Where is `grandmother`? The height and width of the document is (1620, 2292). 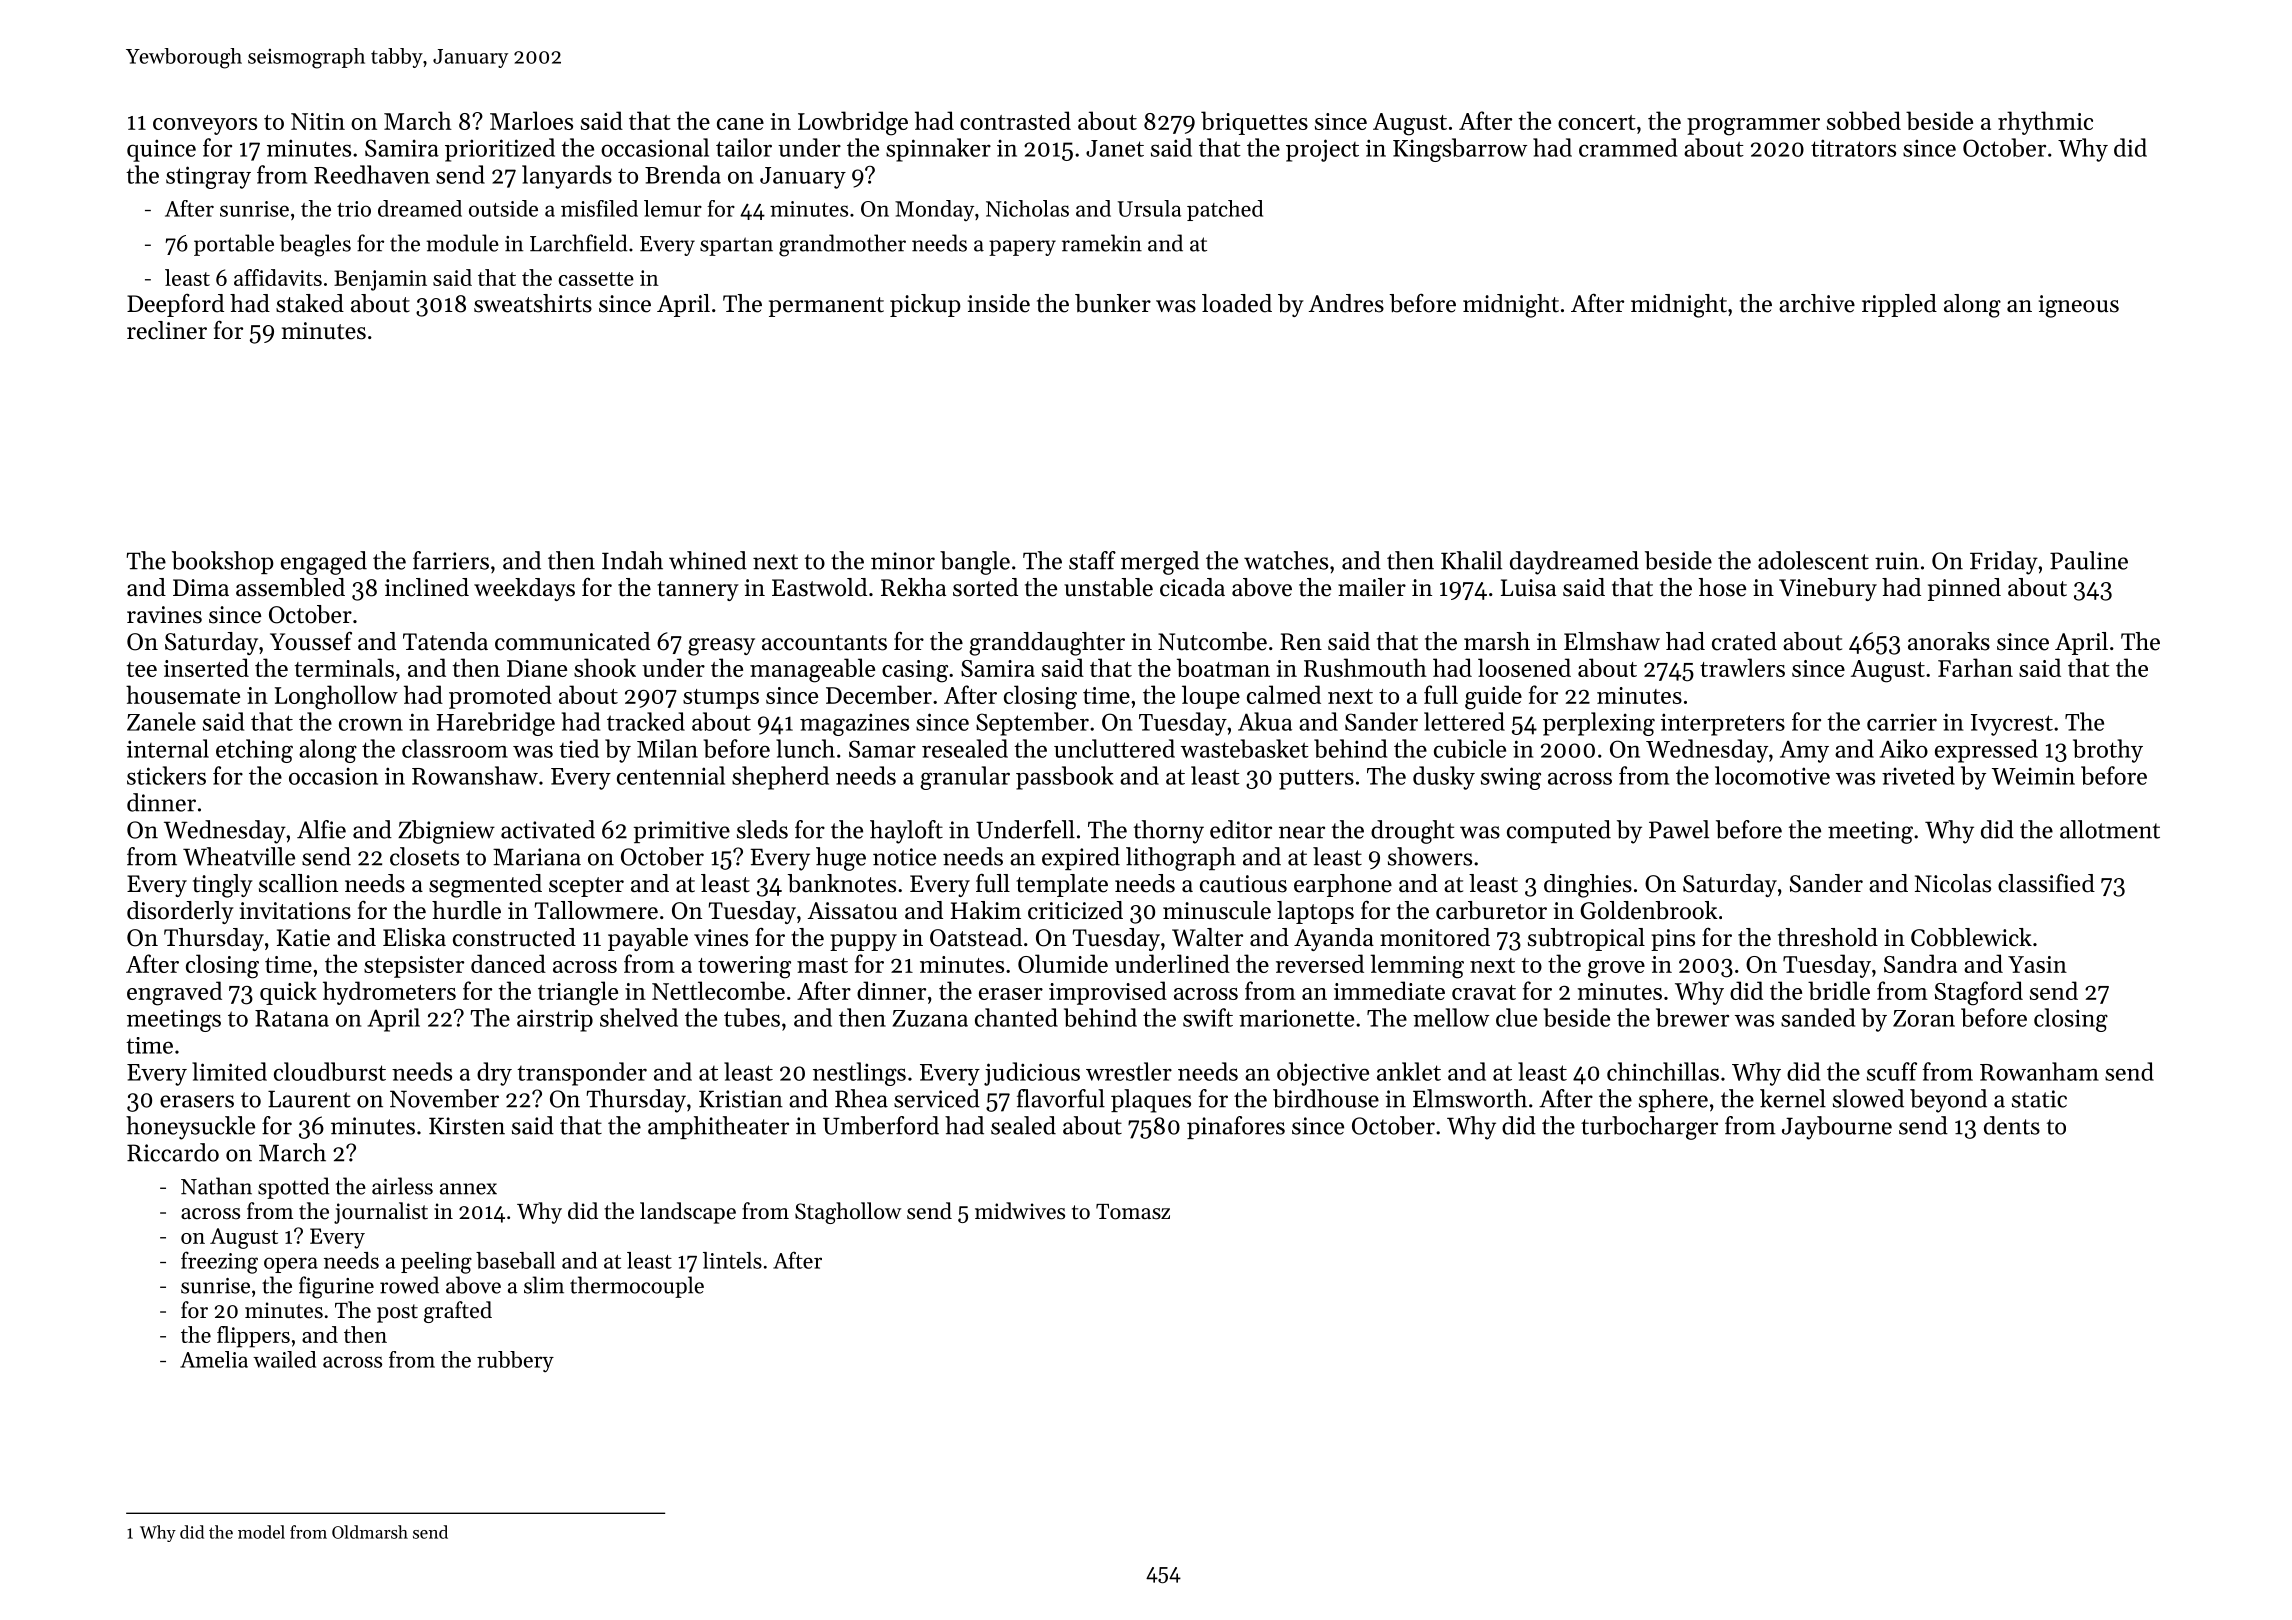 grandmother is located at coordinates (842, 245).
